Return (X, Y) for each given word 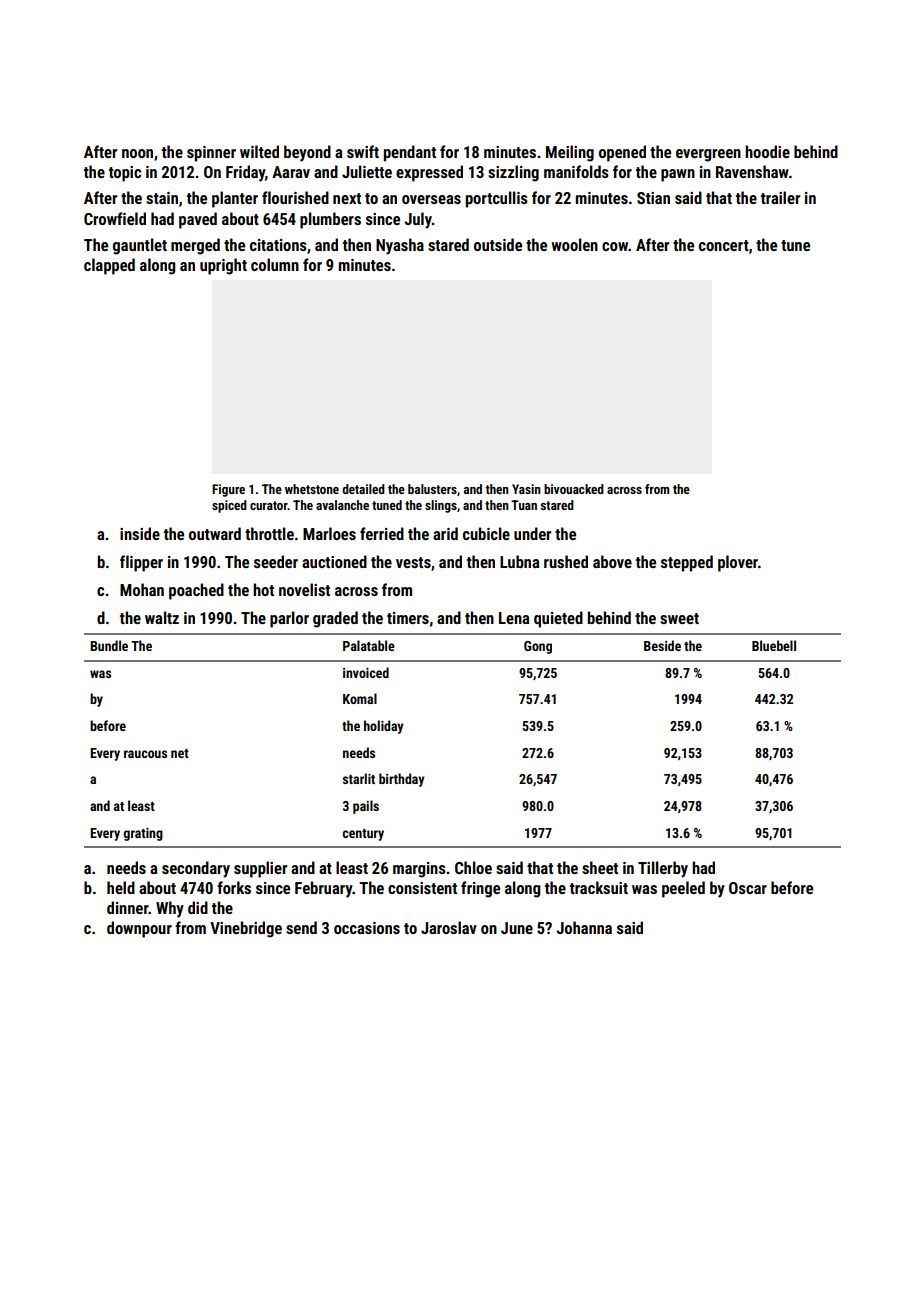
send (301, 927)
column (275, 264)
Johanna (584, 927)
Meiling (570, 153)
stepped (687, 563)
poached (196, 591)
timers (408, 618)
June (517, 928)
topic (125, 174)
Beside (662, 645)
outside (498, 244)
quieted (558, 619)
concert (724, 245)
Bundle (109, 645)
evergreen (708, 155)
